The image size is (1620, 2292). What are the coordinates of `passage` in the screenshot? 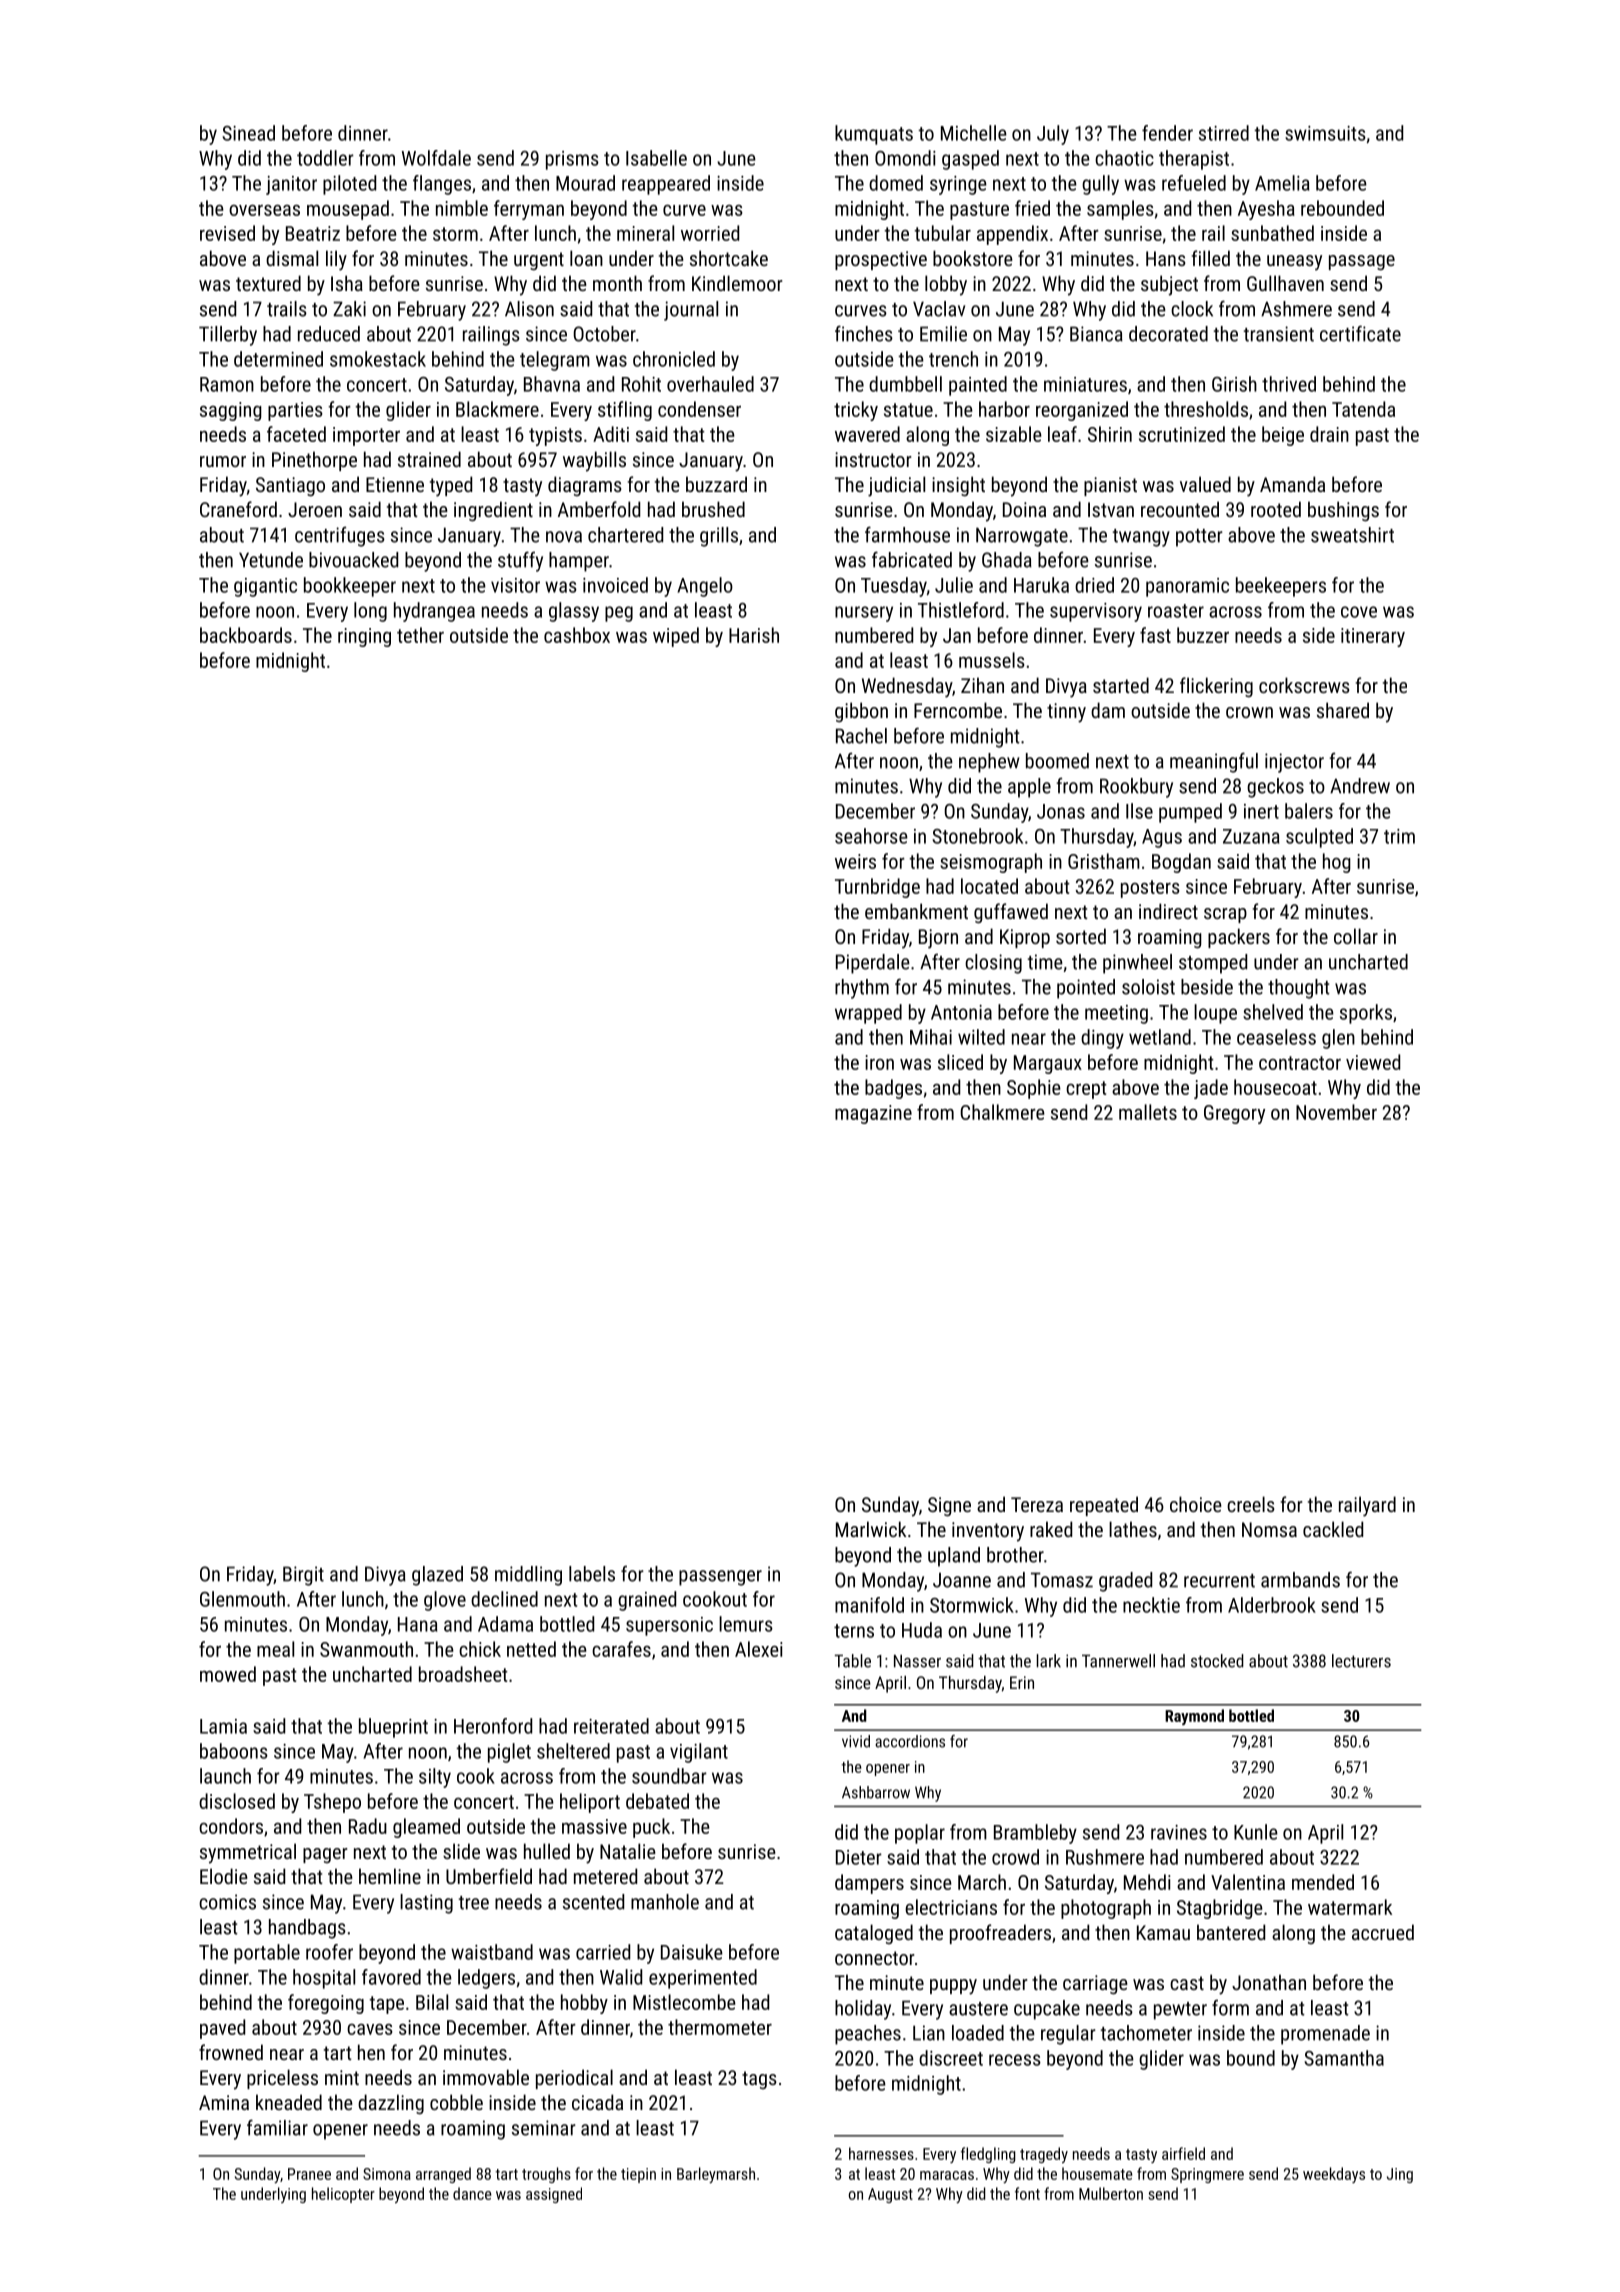 It's located at (1362, 262).
